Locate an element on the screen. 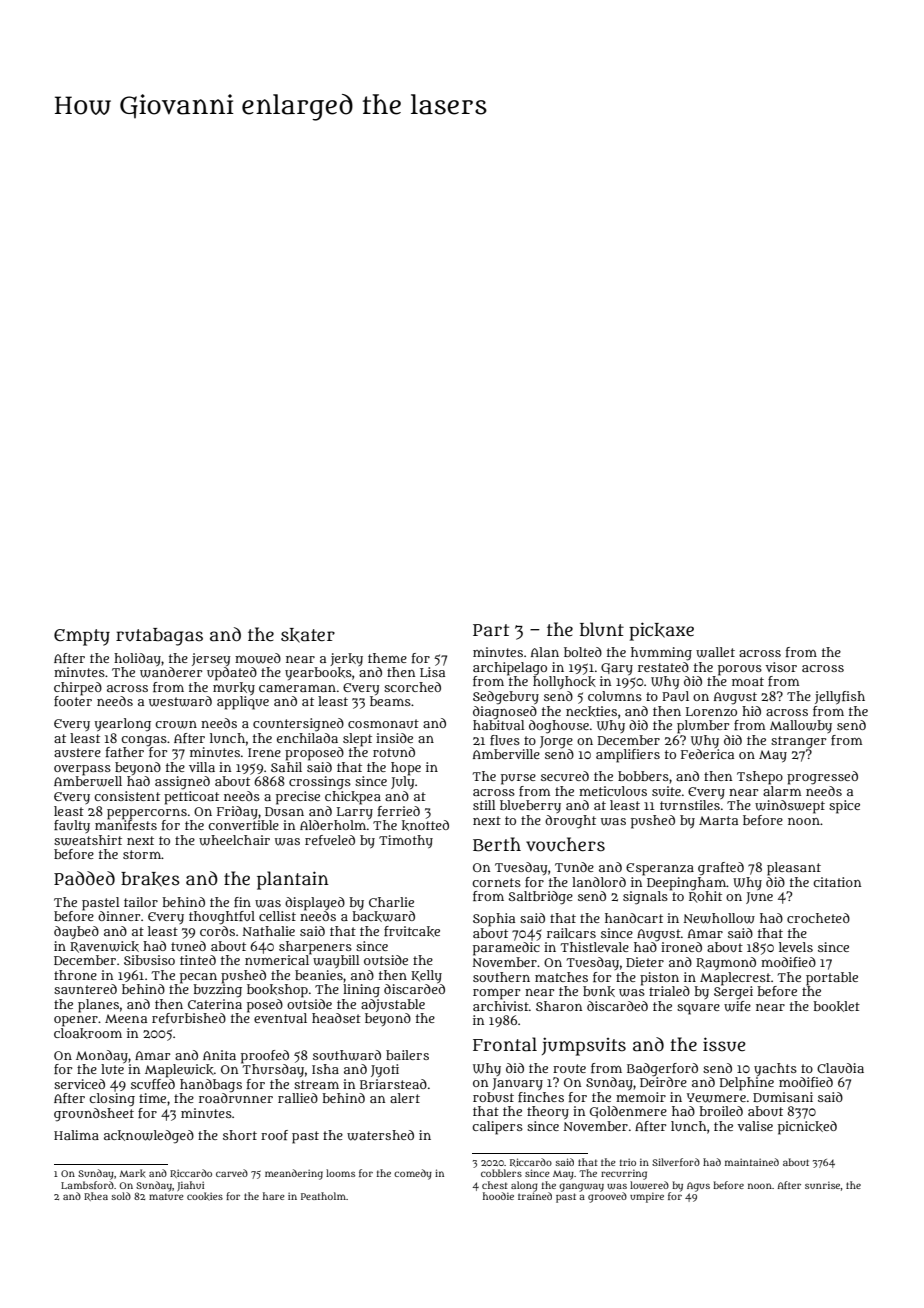  cookies is located at coordinates (205, 1196).
